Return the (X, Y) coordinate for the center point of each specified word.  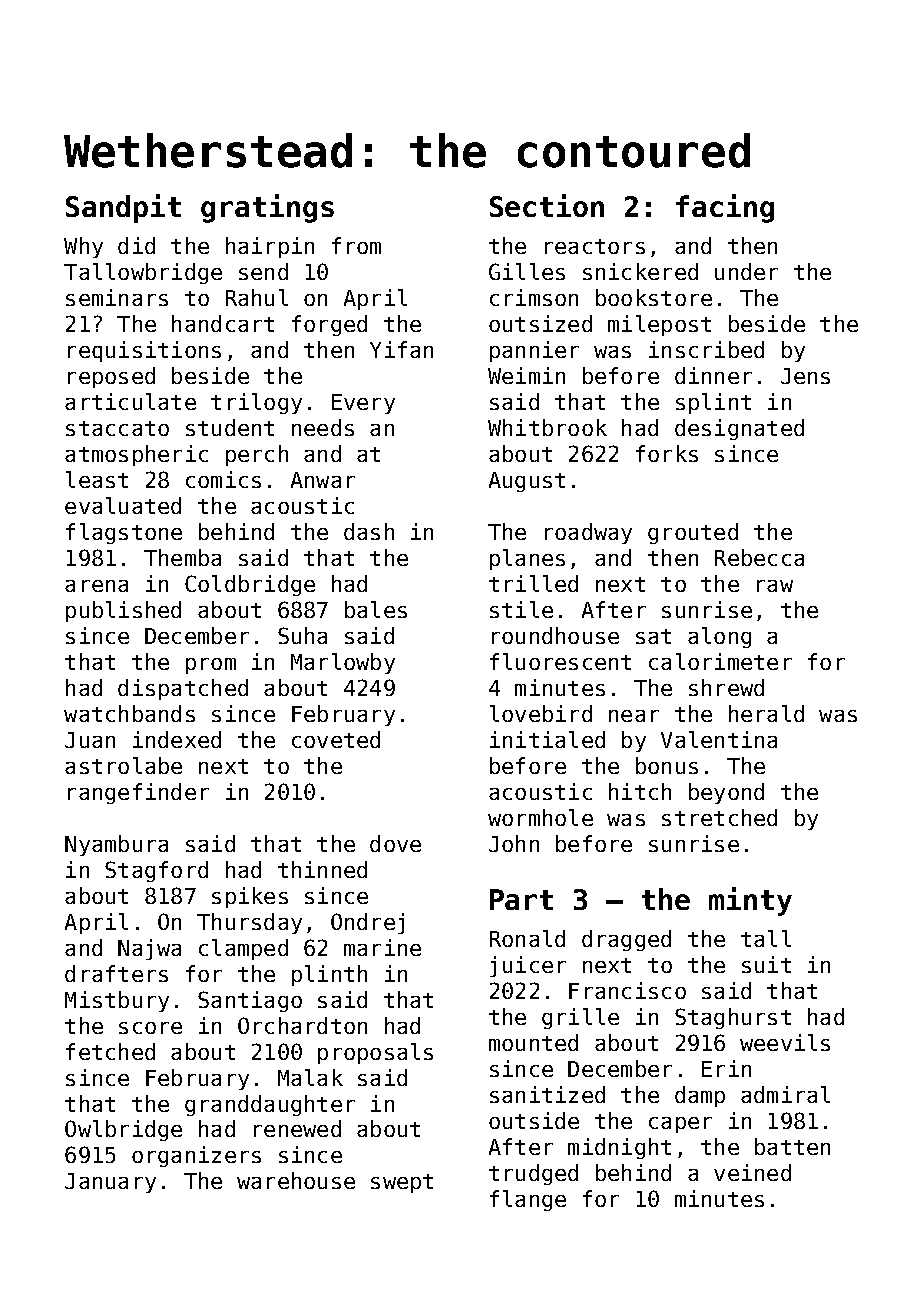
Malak (310, 1077)
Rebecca (759, 557)
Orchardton (302, 1025)
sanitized (547, 1094)
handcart (223, 323)
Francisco (627, 990)
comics (223, 479)
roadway (588, 533)
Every (363, 404)
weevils (785, 1042)
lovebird (541, 713)
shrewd (726, 687)
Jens (805, 376)
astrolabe (123, 765)
